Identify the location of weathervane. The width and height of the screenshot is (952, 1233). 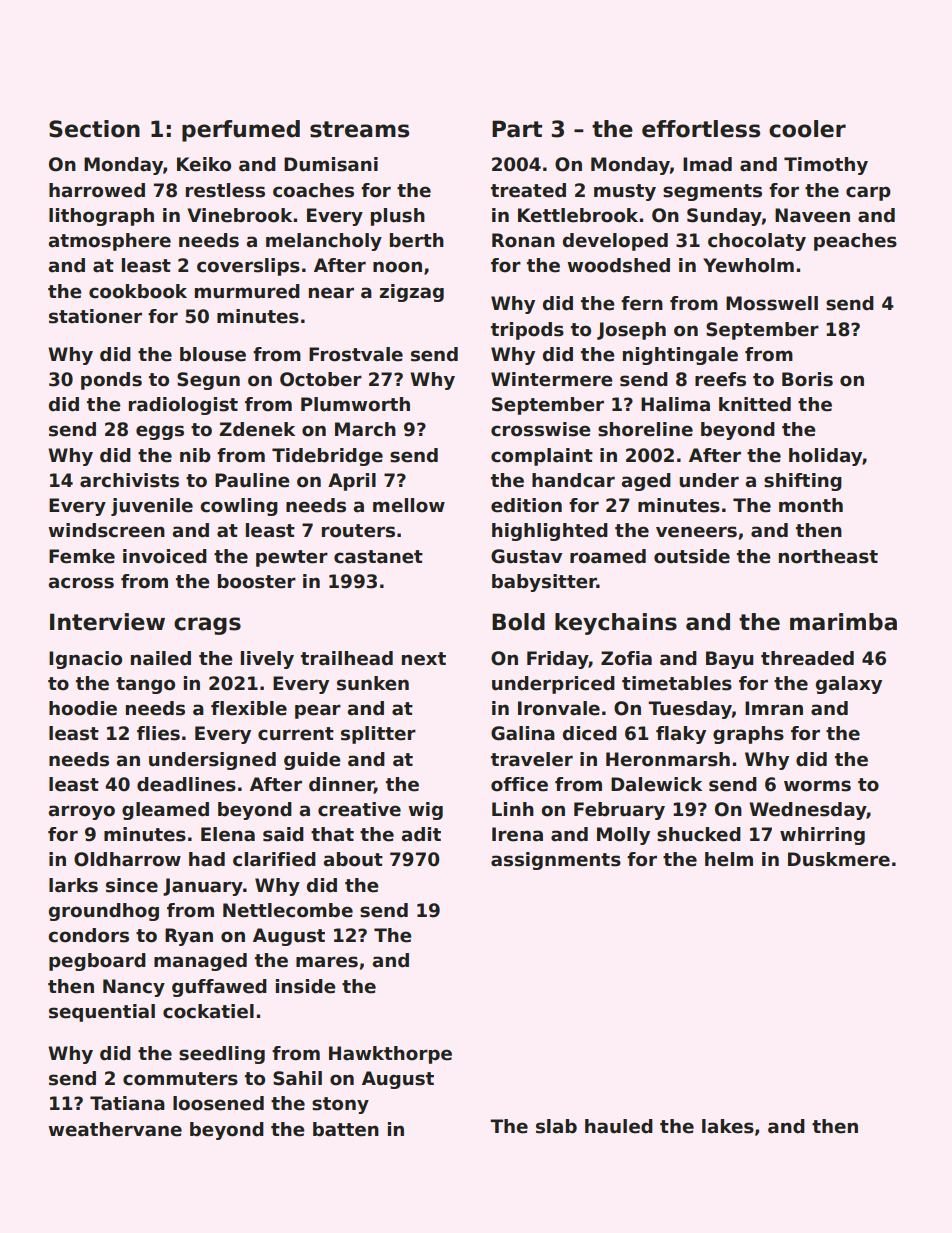
(115, 1129).
